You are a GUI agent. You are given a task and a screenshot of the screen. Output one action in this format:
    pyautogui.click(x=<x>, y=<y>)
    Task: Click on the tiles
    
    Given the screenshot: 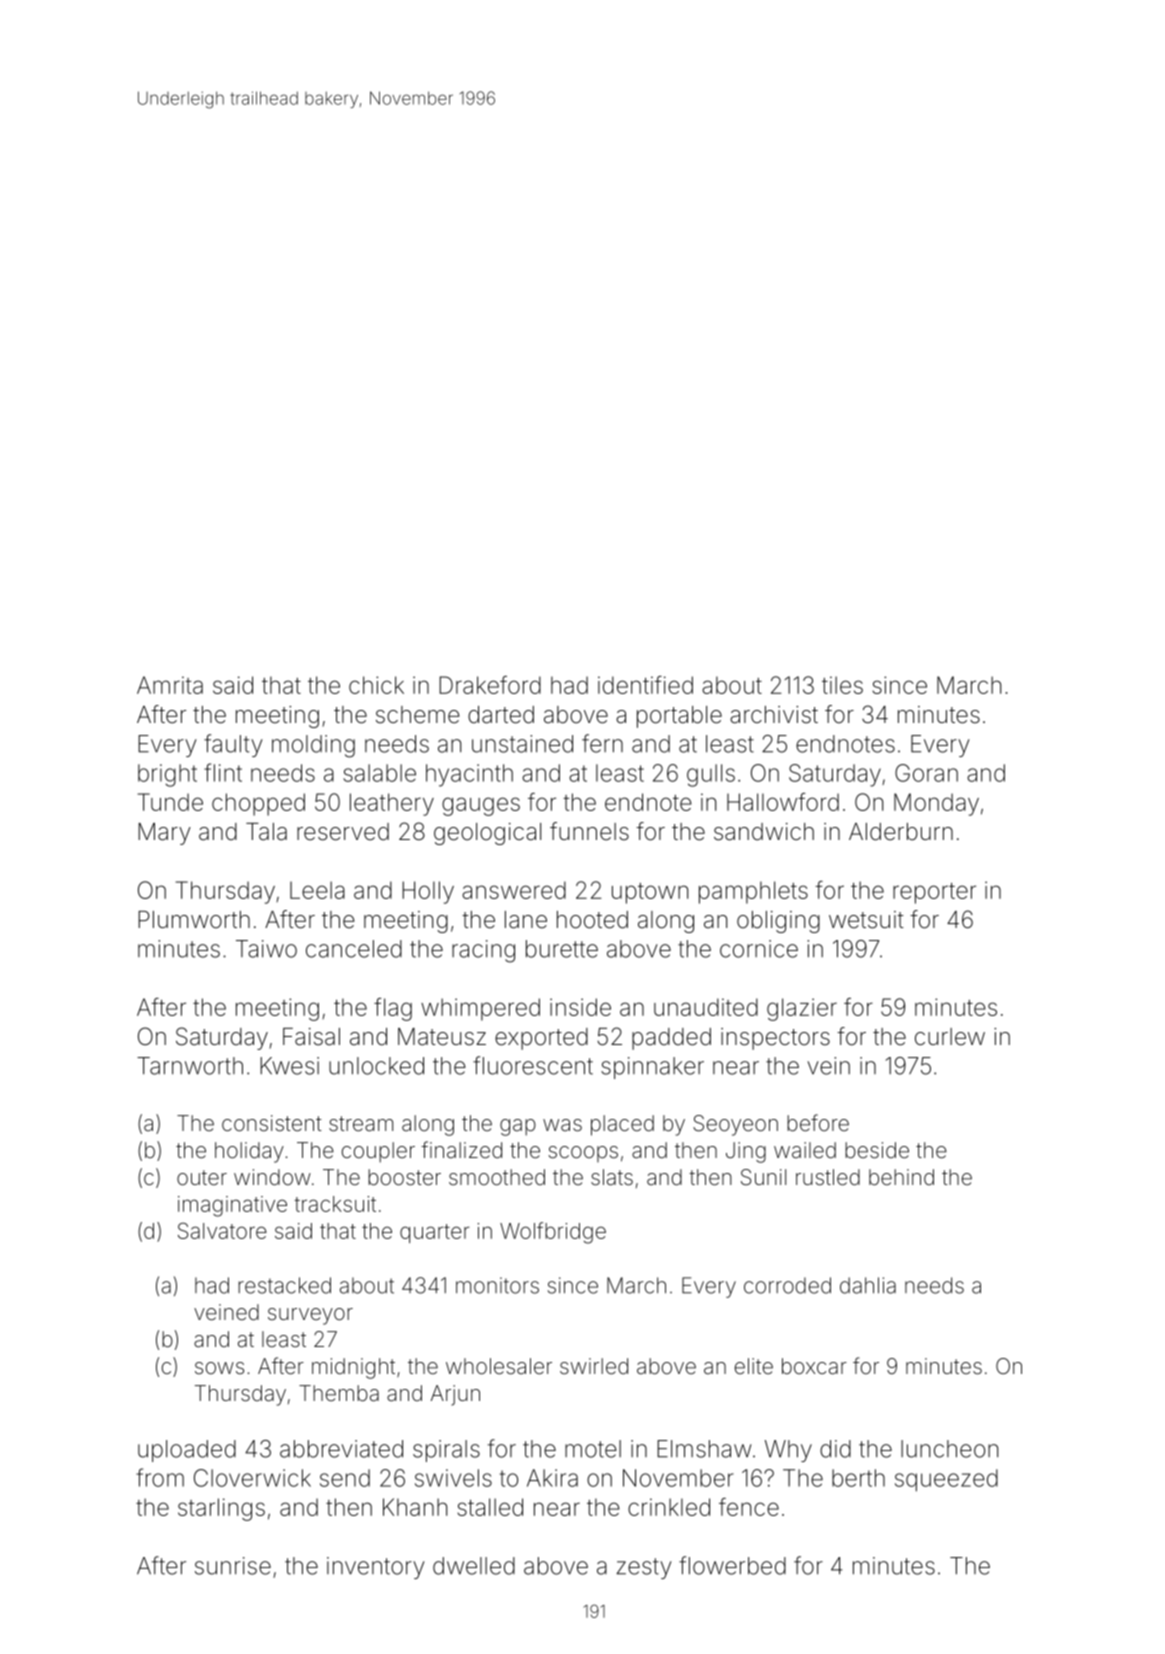 What is the action you would take?
    pyautogui.click(x=842, y=685)
